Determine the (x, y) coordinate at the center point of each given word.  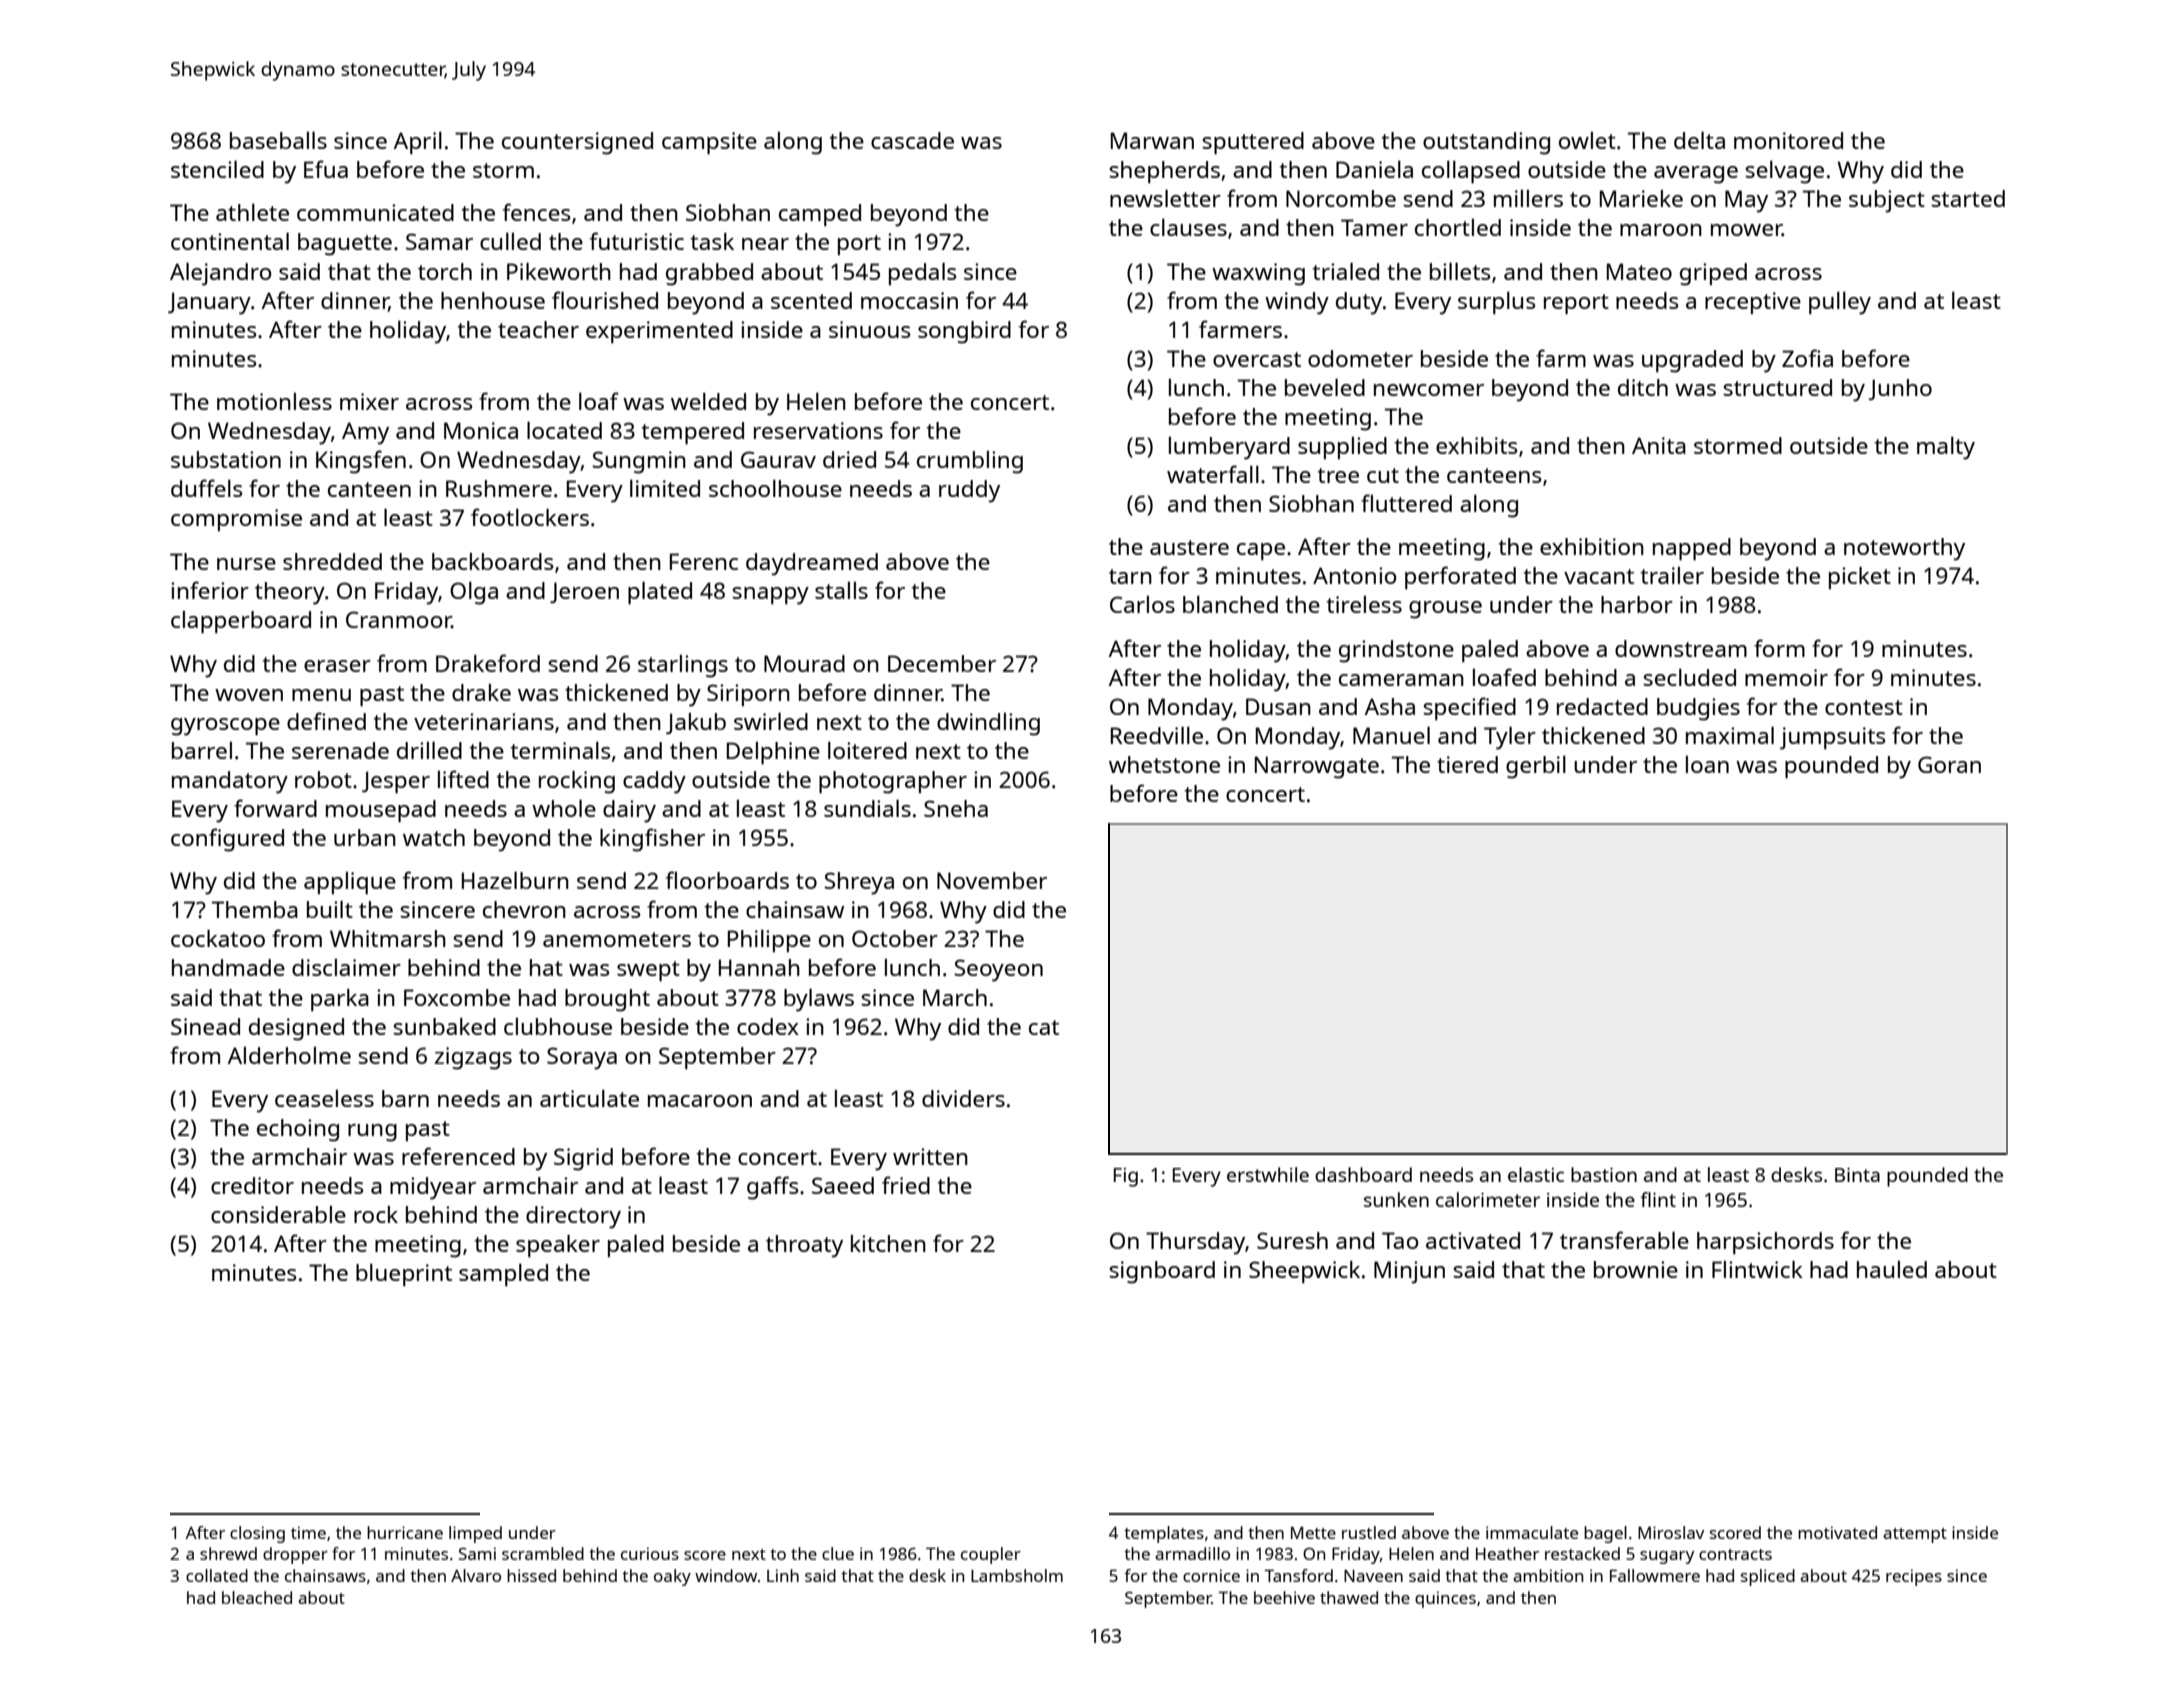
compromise (236, 520)
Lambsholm (1017, 1575)
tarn (1130, 576)
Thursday (1196, 1243)
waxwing (1258, 274)
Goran (1949, 764)
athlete (252, 212)
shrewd (228, 1553)
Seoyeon (998, 970)
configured (227, 840)
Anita (1659, 445)
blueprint (404, 1274)
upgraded (1692, 361)
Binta (1857, 1175)
